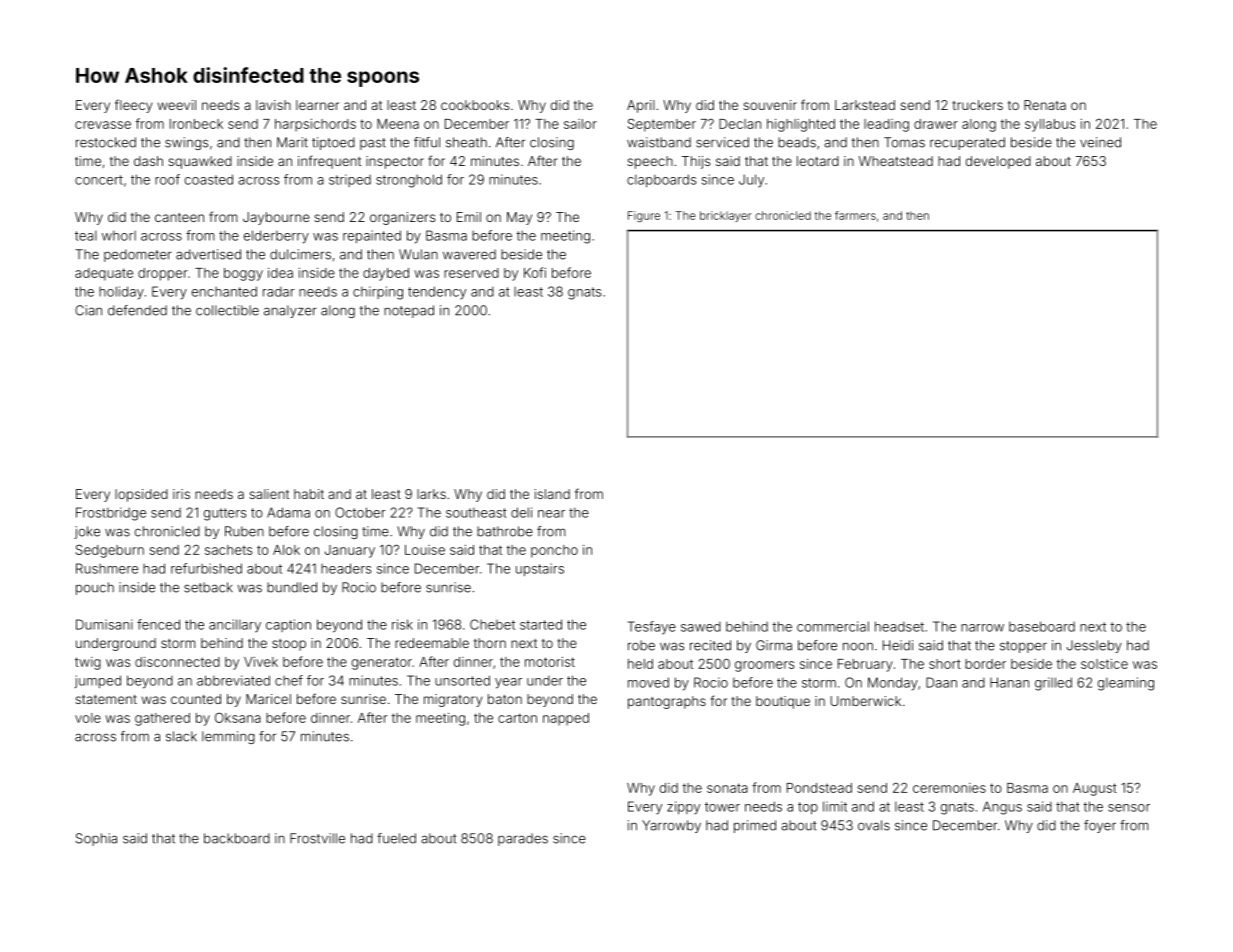 The image size is (1233, 952). What do you see at coordinates (288, 625) in the screenshot?
I see `caption` at bounding box center [288, 625].
